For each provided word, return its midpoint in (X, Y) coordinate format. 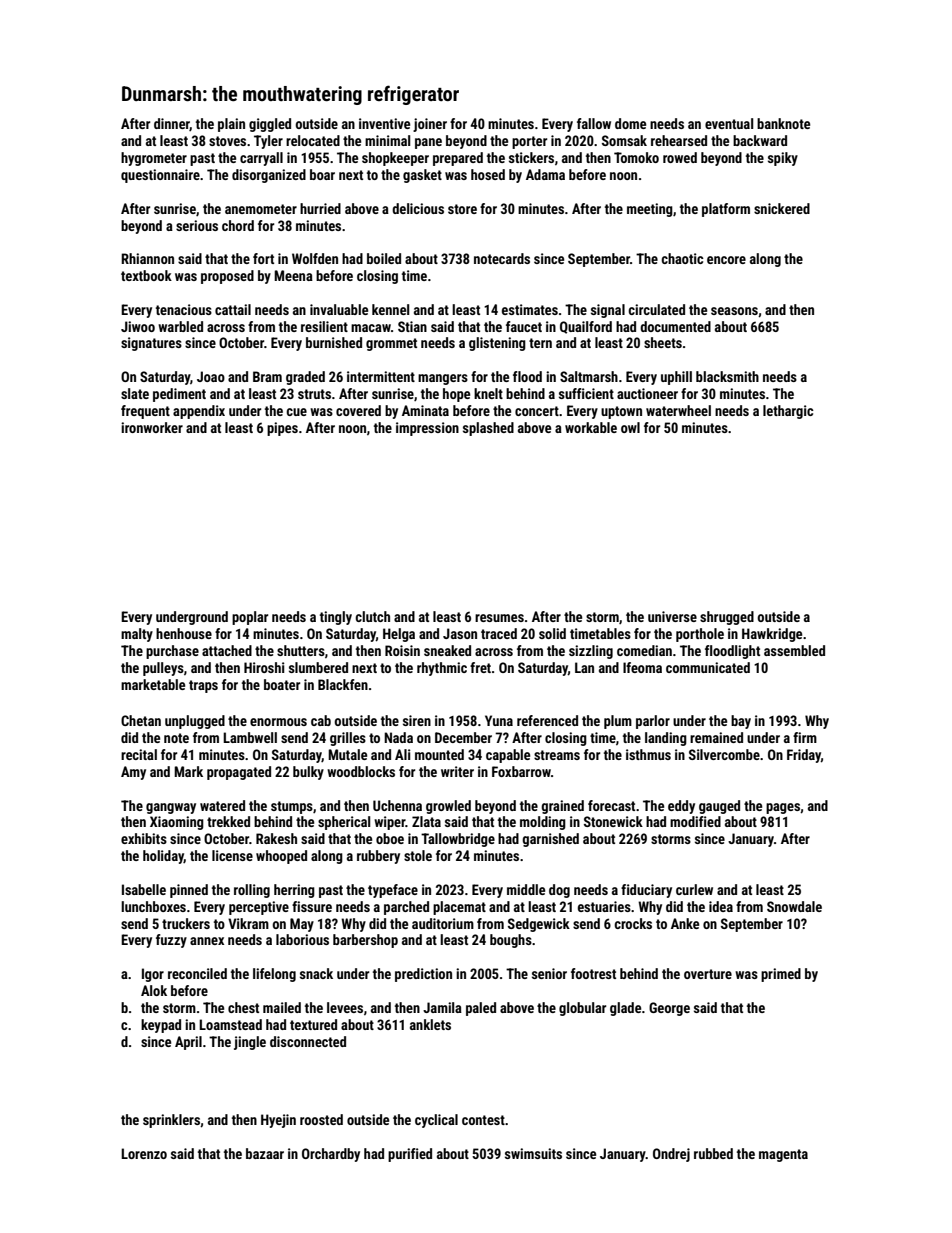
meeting (650, 210)
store (462, 209)
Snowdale (794, 906)
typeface (393, 891)
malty (137, 635)
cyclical (436, 1121)
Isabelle (144, 889)
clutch (372, 616)
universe (672, 616)
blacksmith (727, 376)
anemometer (261, 209)
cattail (233, 309)
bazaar (265, 1153)
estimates (530, 309)
